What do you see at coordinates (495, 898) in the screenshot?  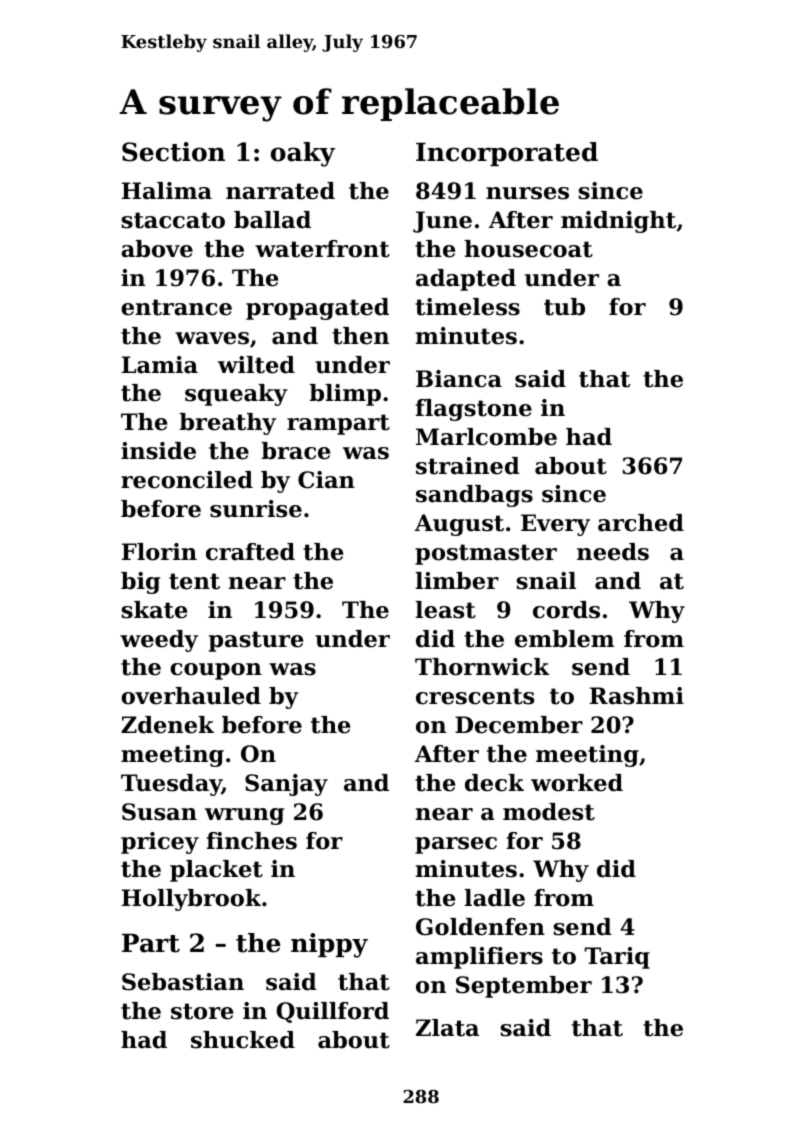 I see `ladle` at bounding box center [495, 898].
